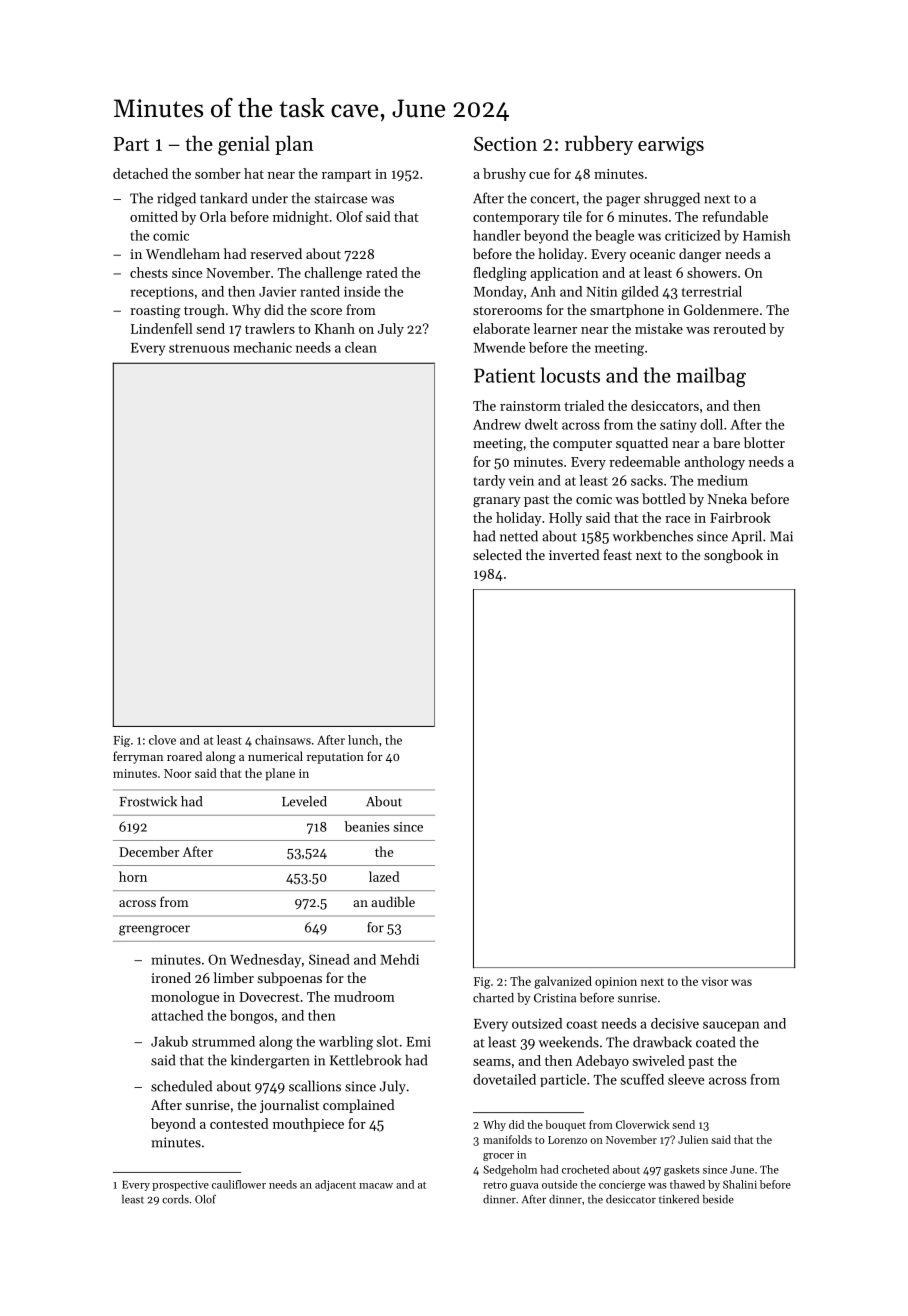 The width and height of the image is (908, 1316). Describe the element at coordinates (269, 997) in the image. I see `Dovecrest` at that location.
